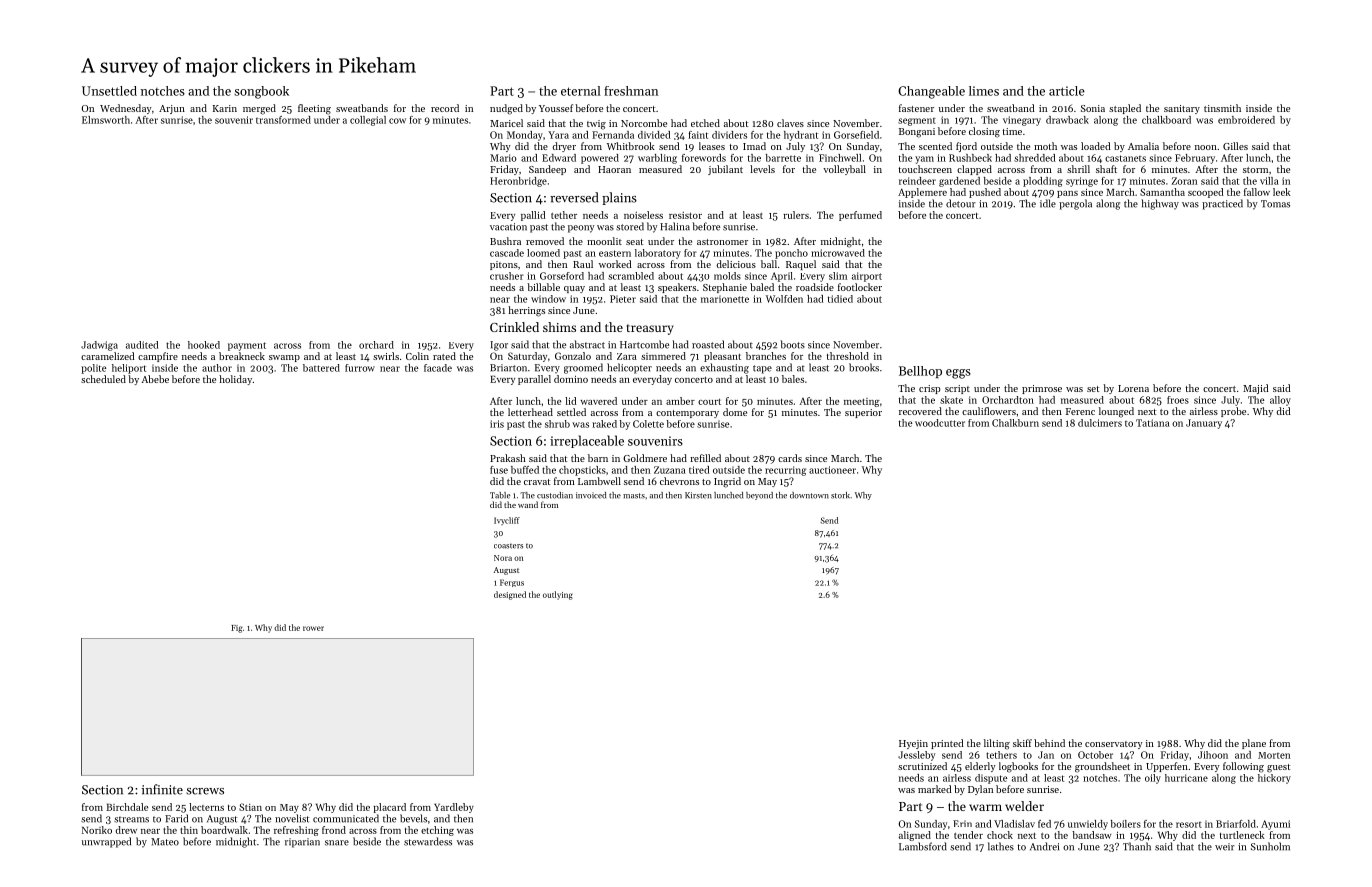 The height and width of the document is (887, 1372). What do you see at coordinates (931, 92) in the document?
I see `Changeable` at bounding box center [931, 92].
